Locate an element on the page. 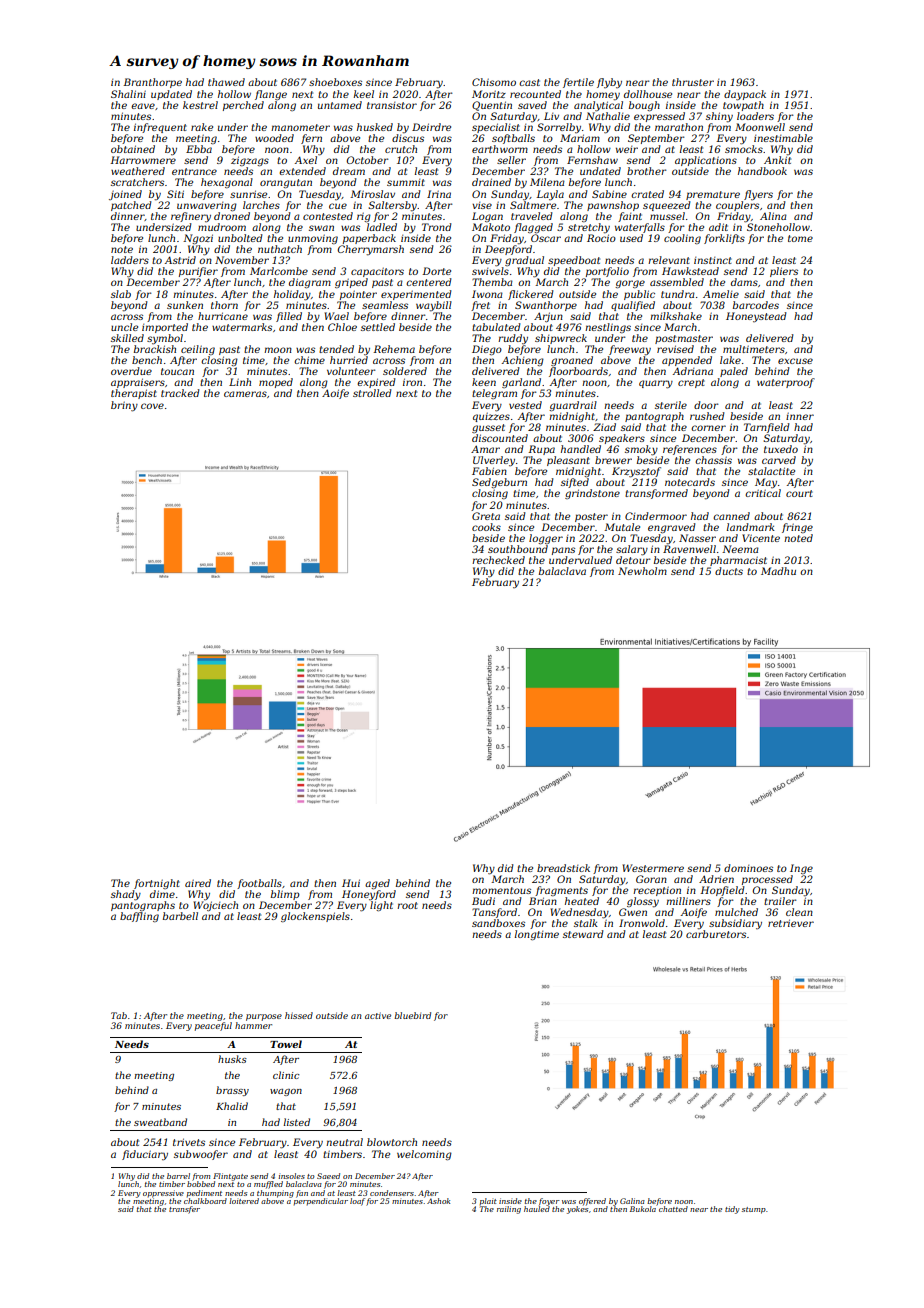 This page has width=924, height=1308. oppressive is located at coordinates (163, 1194).
